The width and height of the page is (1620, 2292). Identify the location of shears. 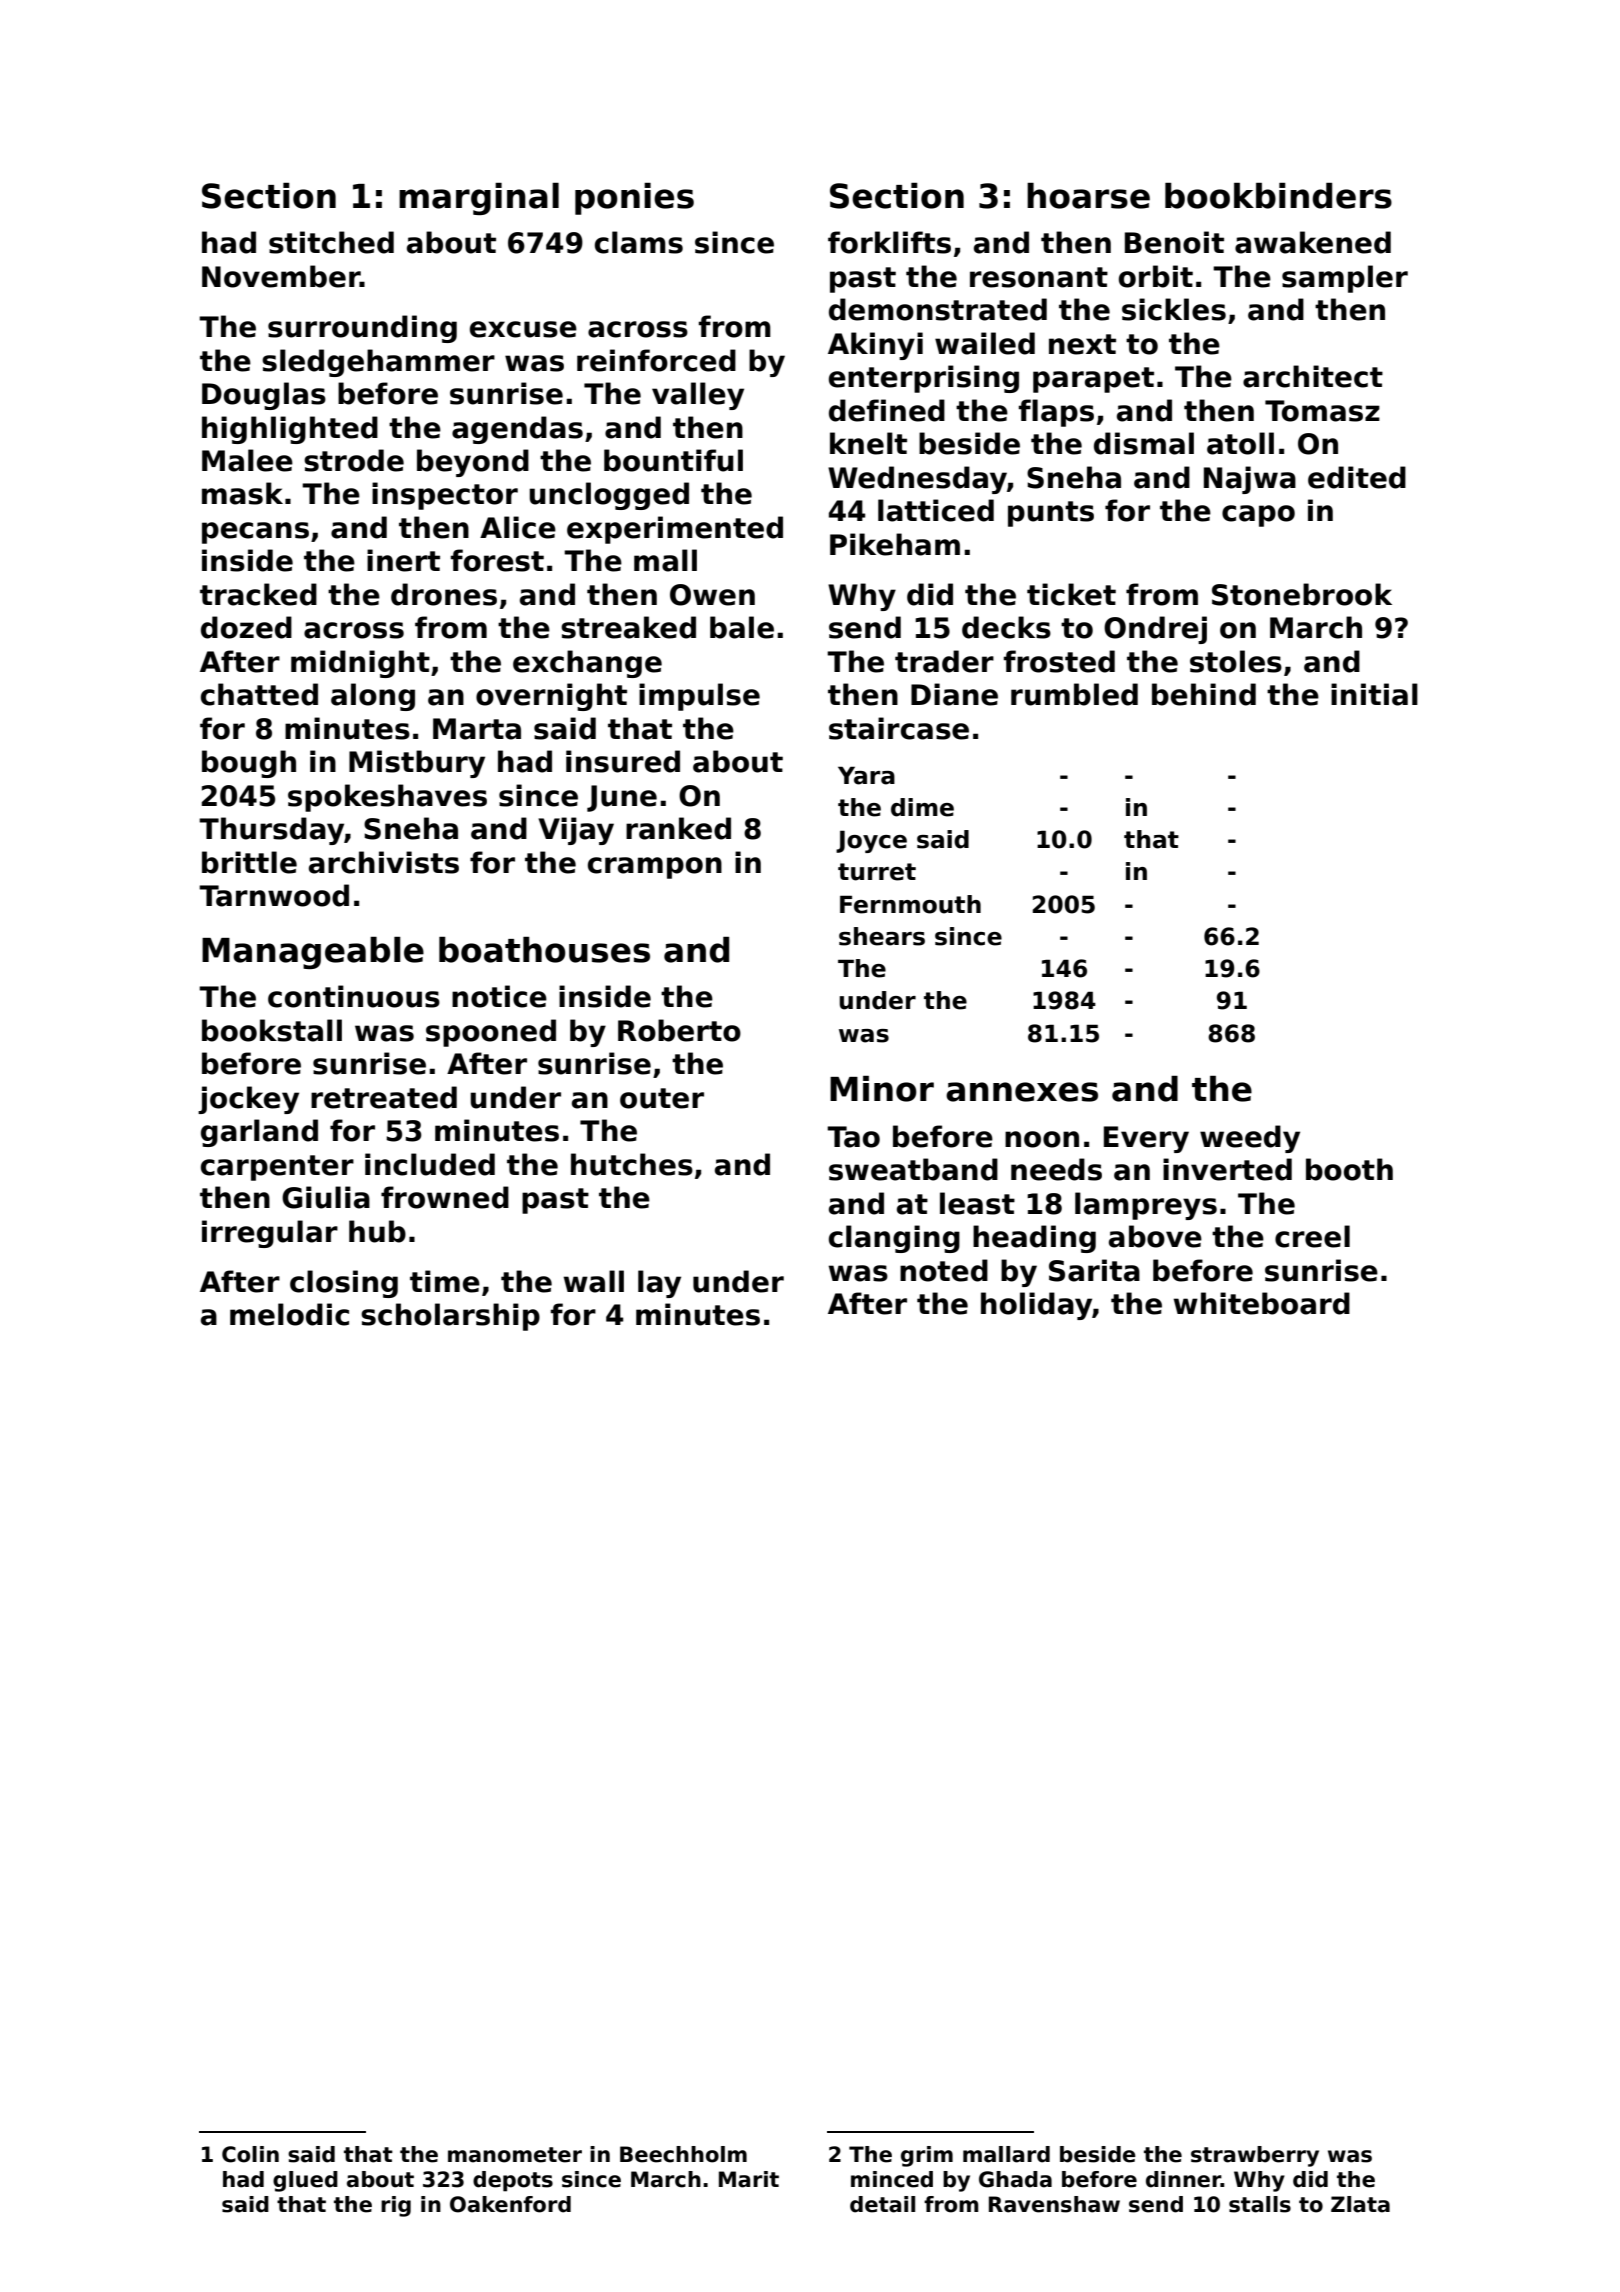
(882, 936).
